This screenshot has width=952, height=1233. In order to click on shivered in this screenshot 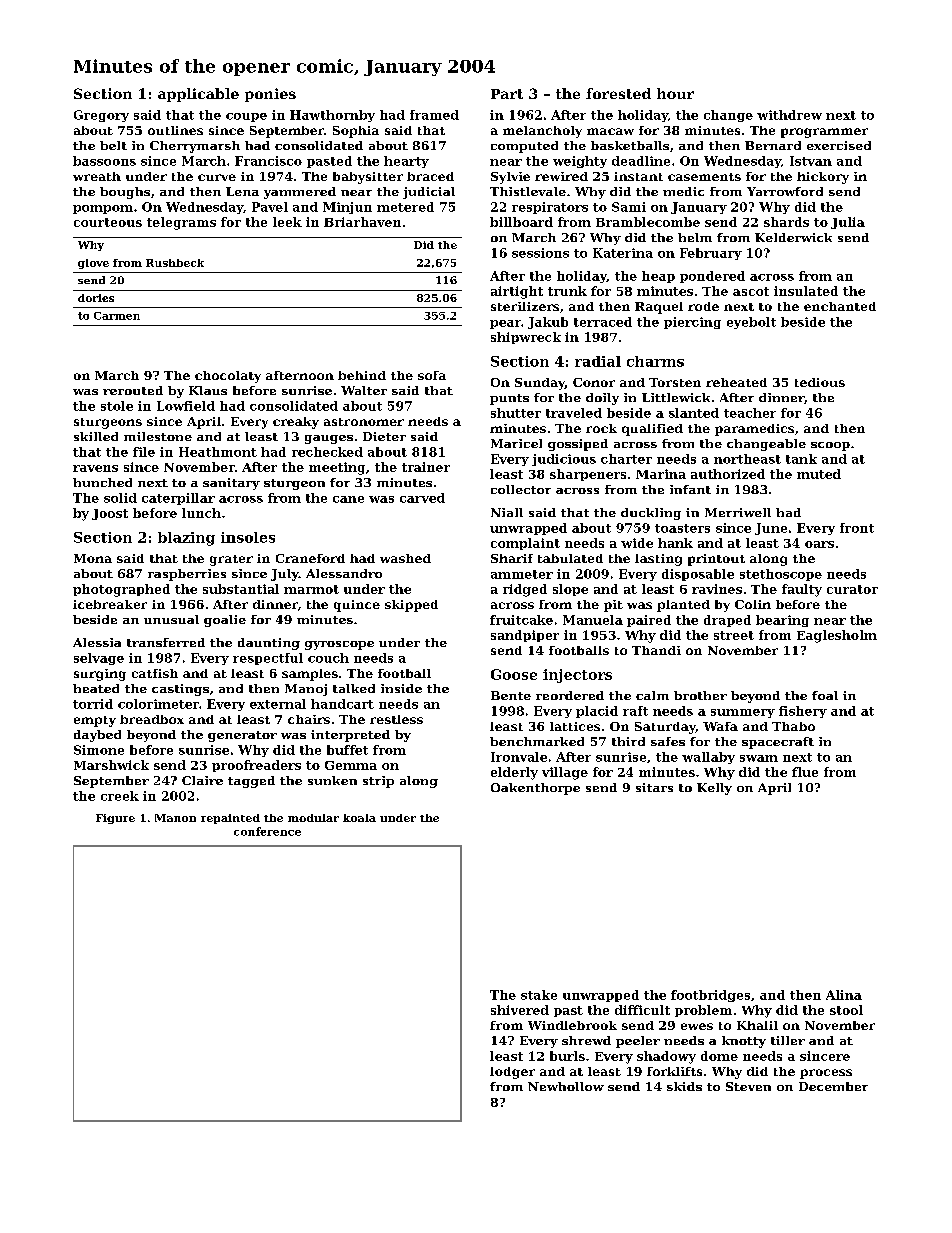, I will do `click(520, 1010)`.
